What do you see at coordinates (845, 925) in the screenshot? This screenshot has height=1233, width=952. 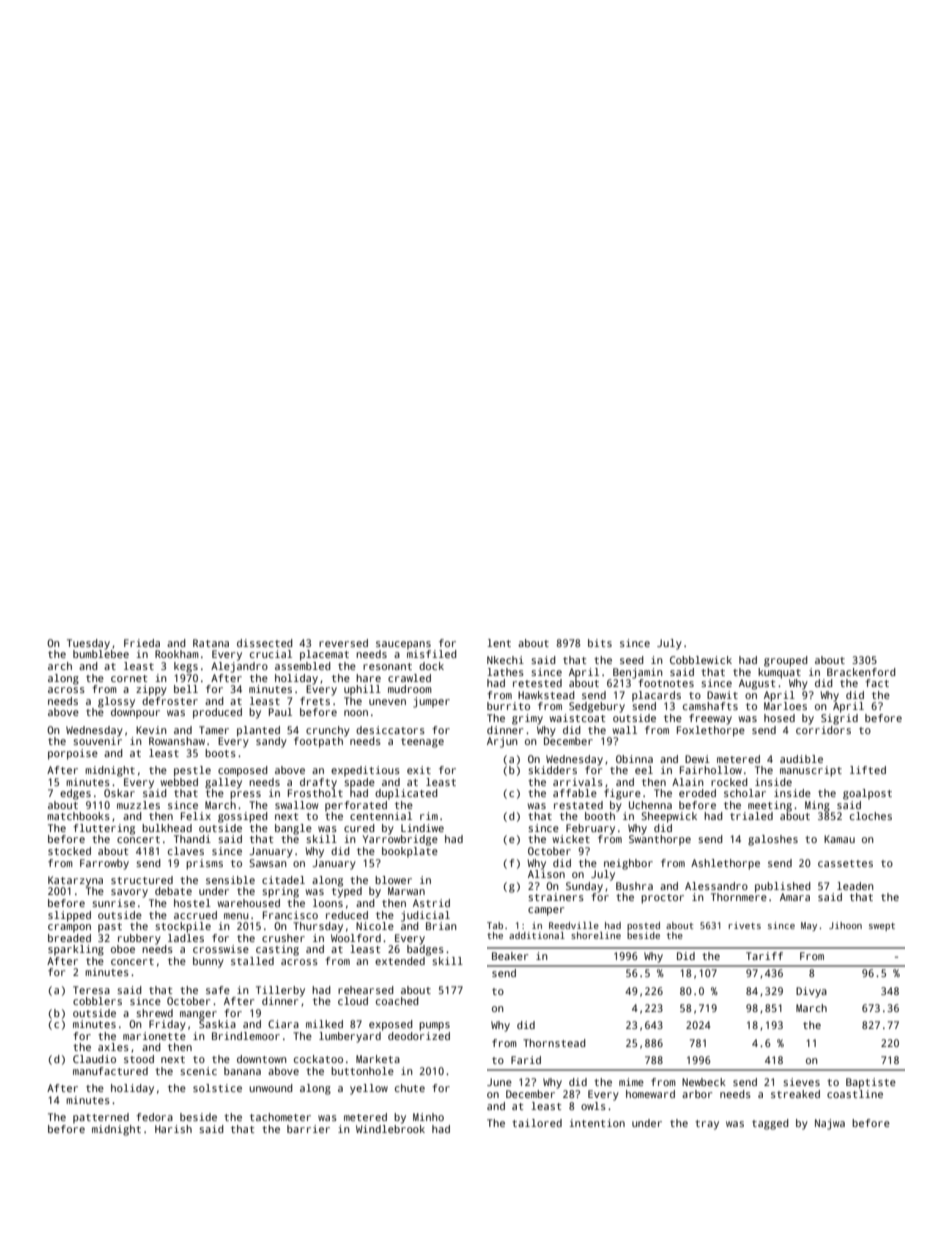 I see `Jihoon` at bounding box center [845, 925].
